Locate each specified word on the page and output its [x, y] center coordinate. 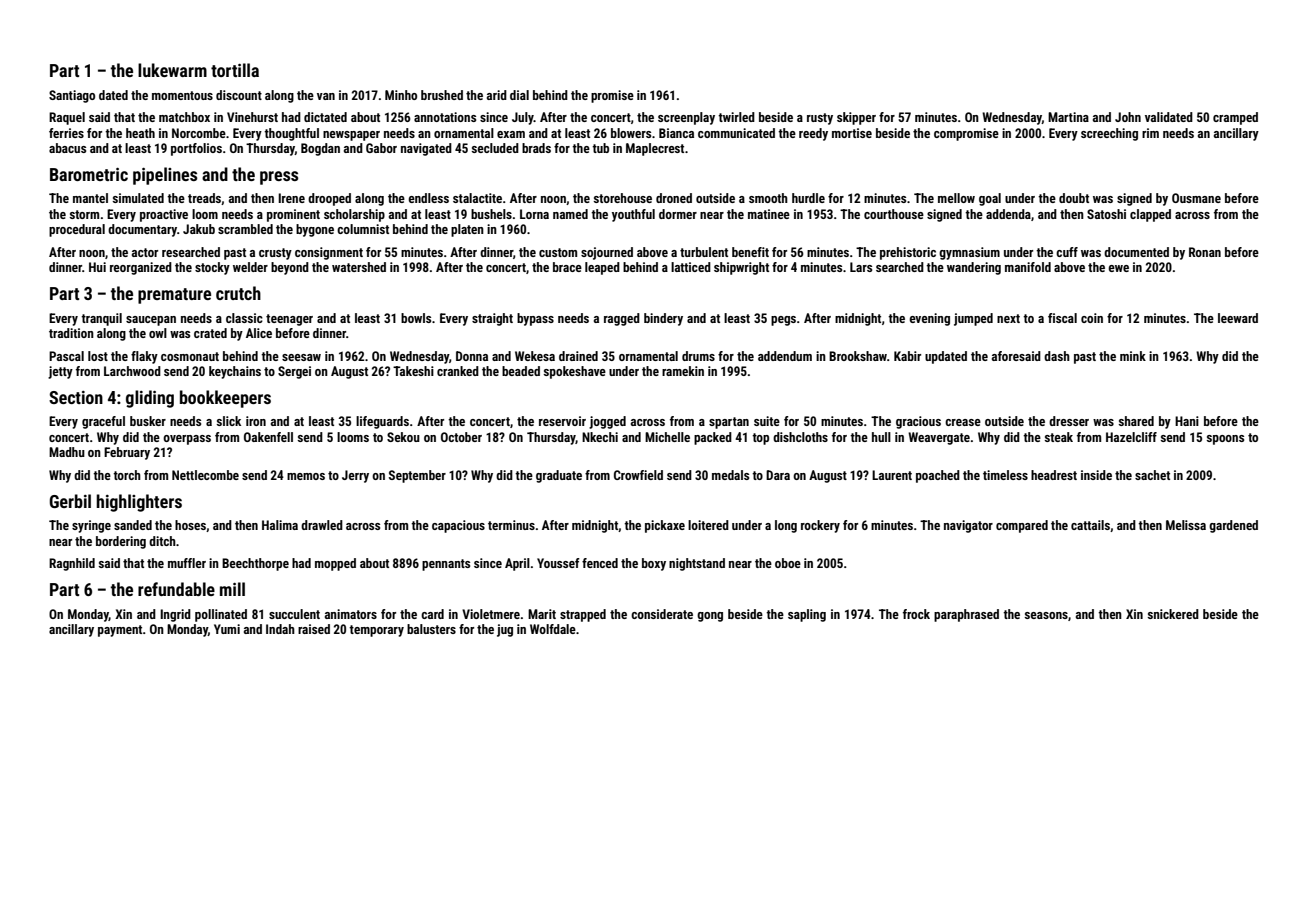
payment [120, 631]
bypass [535, 319]
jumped [973, 319]
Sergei [294, 372]
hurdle [808, 198]
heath [140, 133]
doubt [1074, 198]
